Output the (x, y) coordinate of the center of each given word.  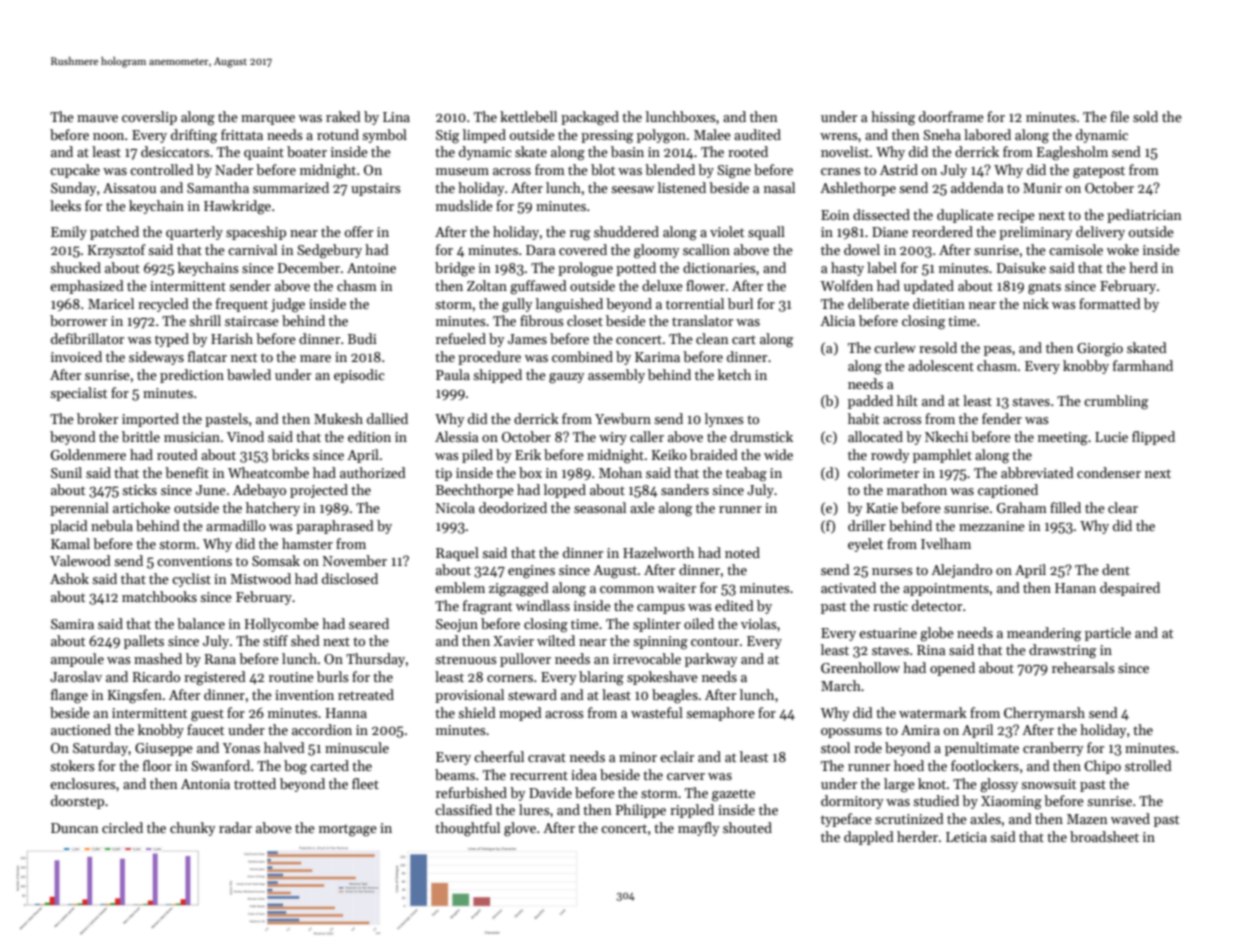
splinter (657, 625)
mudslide (464, 205)
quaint (264, 153)
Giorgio (1100, 350)
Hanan (1075, 588)
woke (1123, 249)
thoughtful (467, 829)
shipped (497, 376)
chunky (193, 829)
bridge (455, 269)
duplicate (965, 216)
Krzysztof (117, 251)
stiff (275, 640)
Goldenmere (88, 454)
